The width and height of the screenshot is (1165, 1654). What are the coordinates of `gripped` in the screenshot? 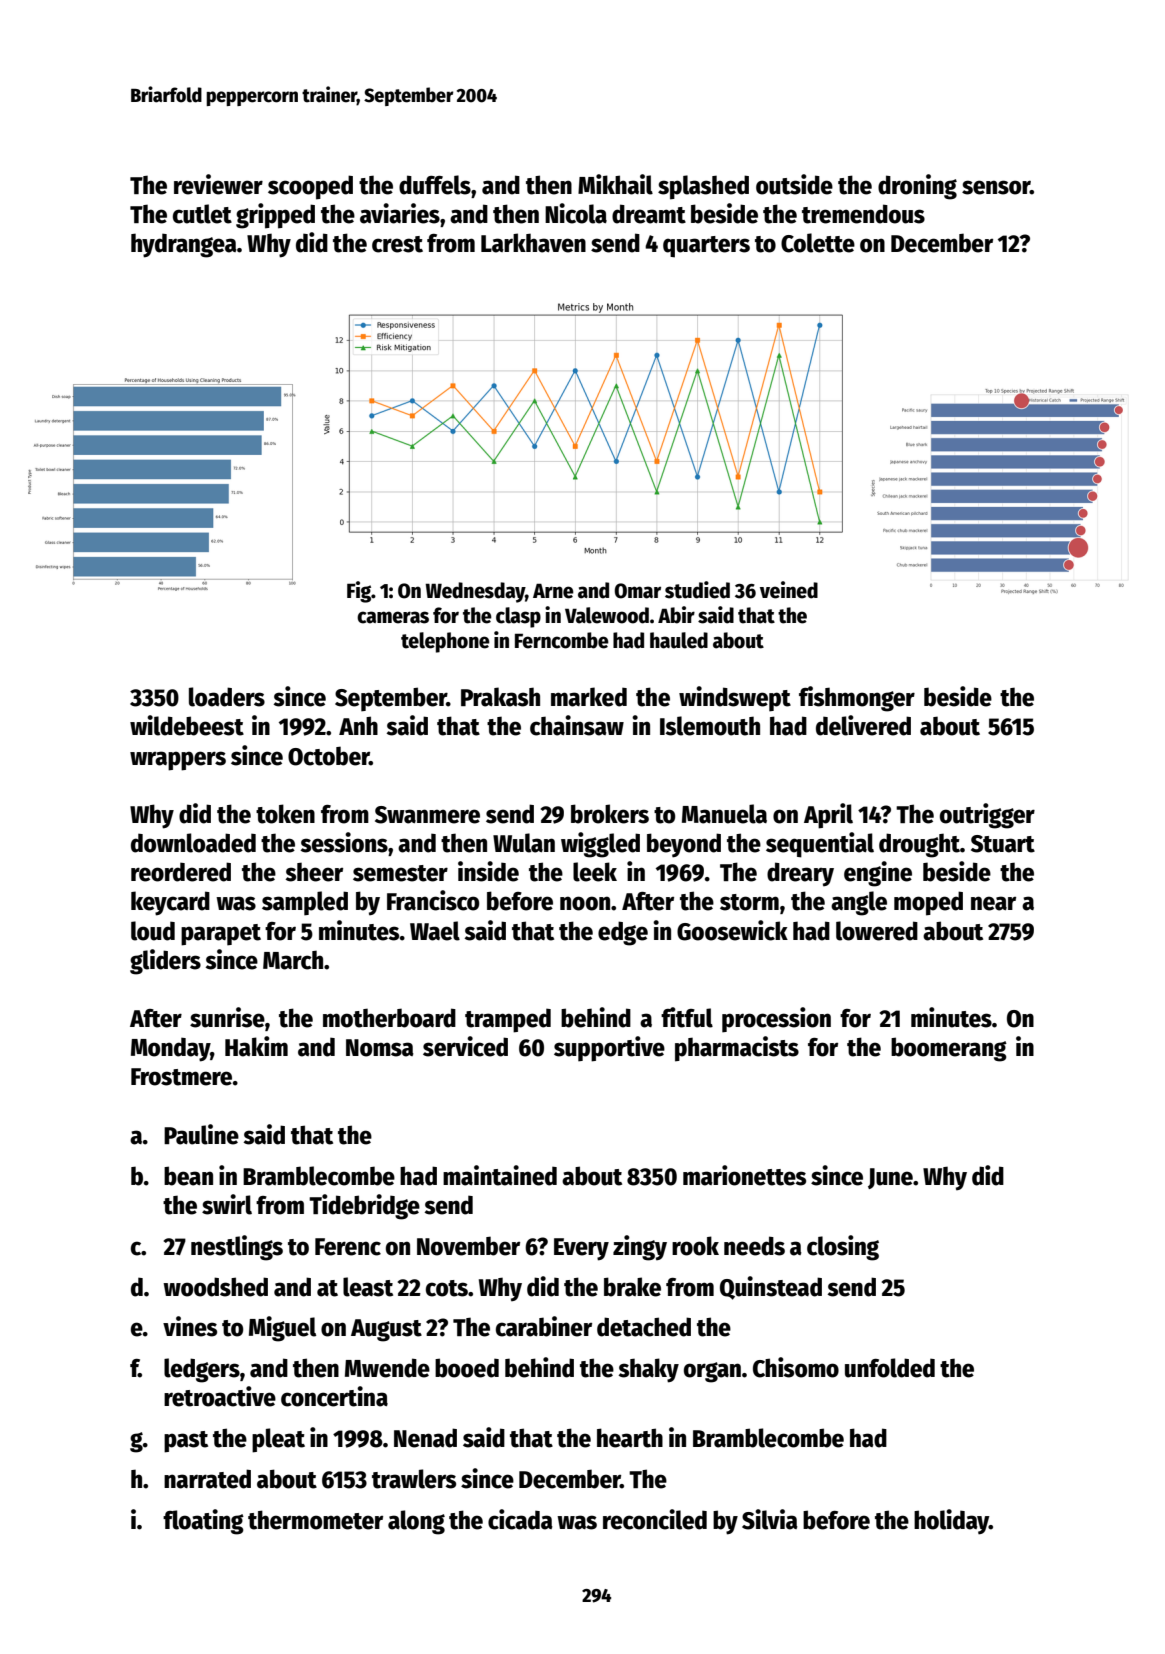 It's located at (275, 216).
